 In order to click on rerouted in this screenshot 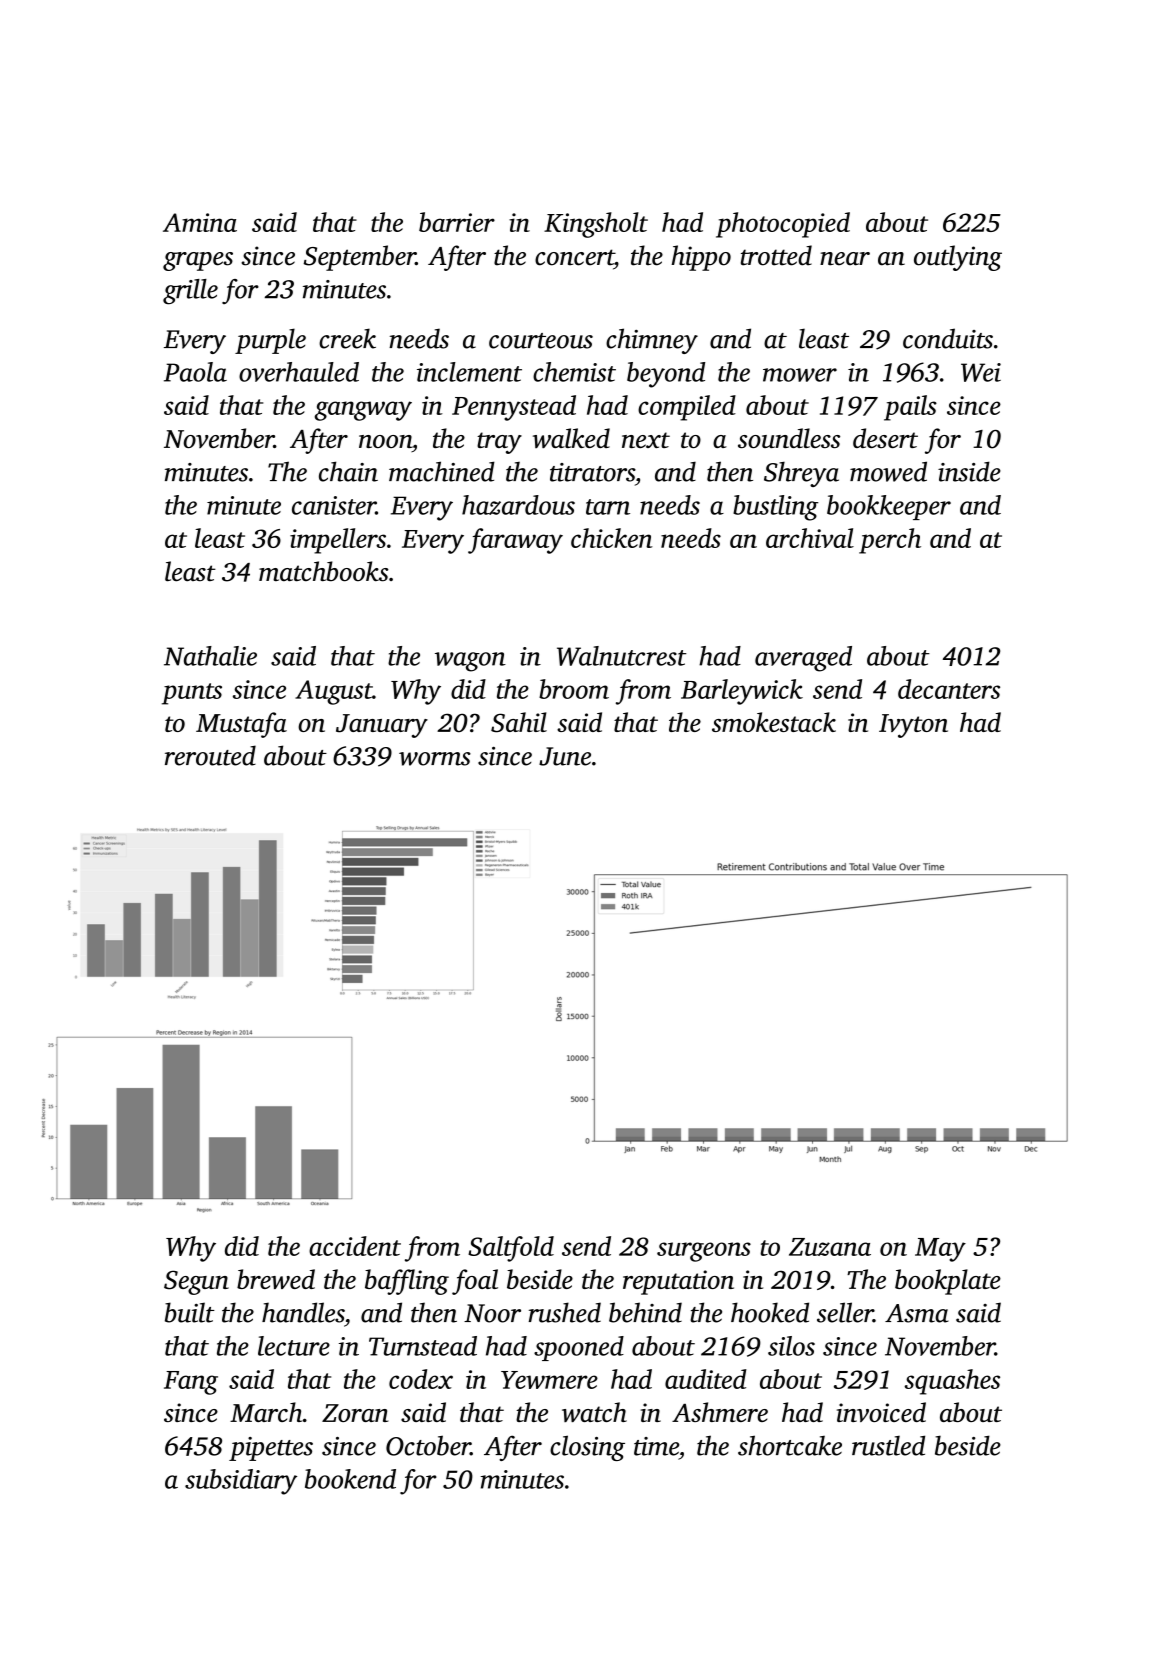, I will do `click(210, 755)`.
